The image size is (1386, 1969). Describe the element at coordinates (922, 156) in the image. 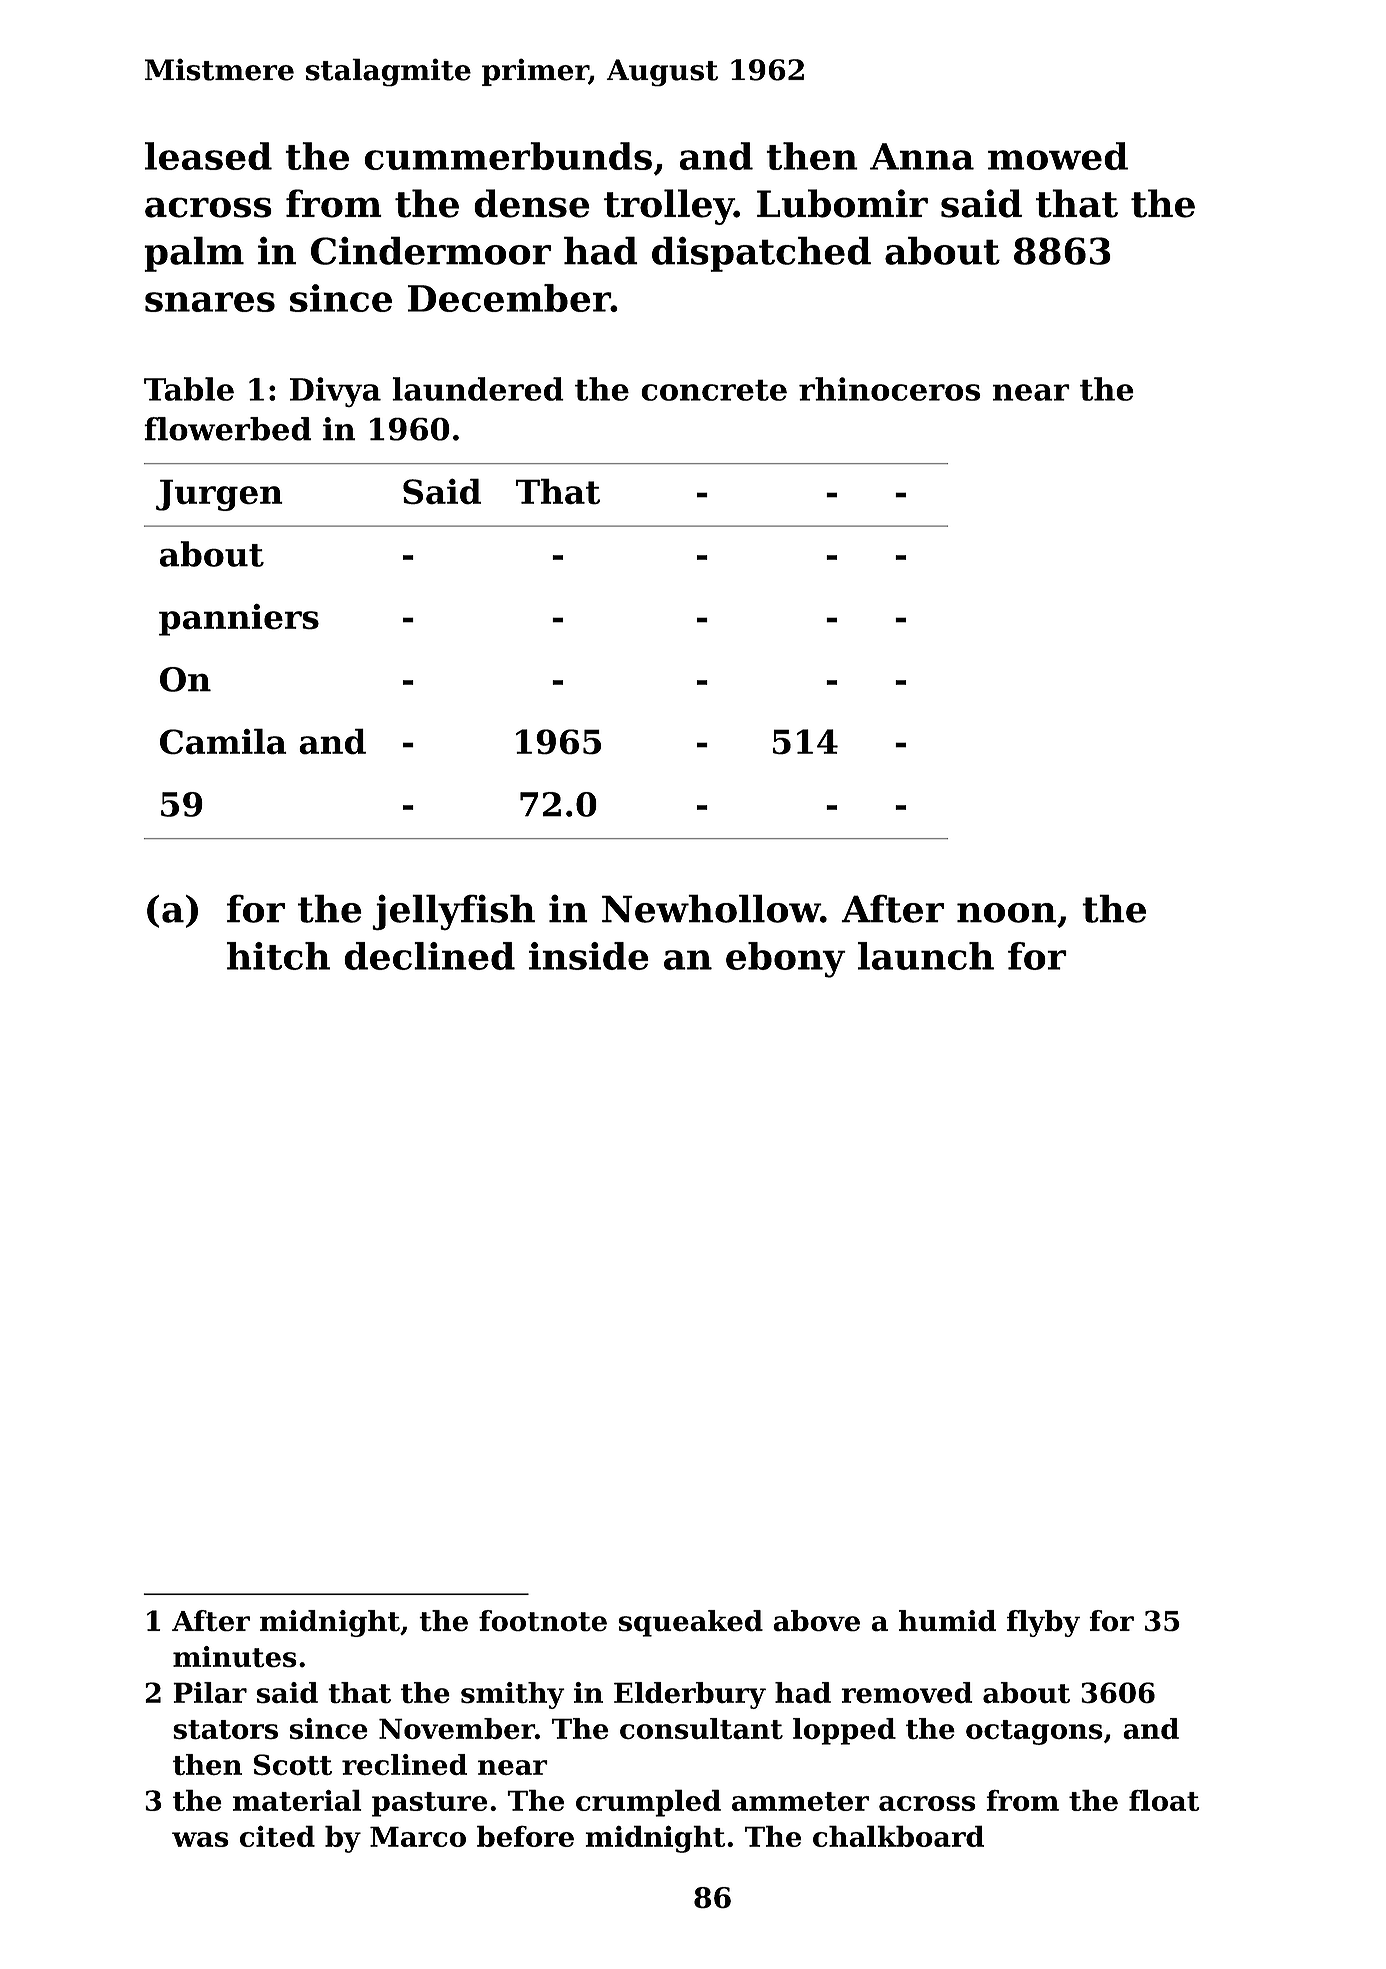

I see `Anna` at that location.
